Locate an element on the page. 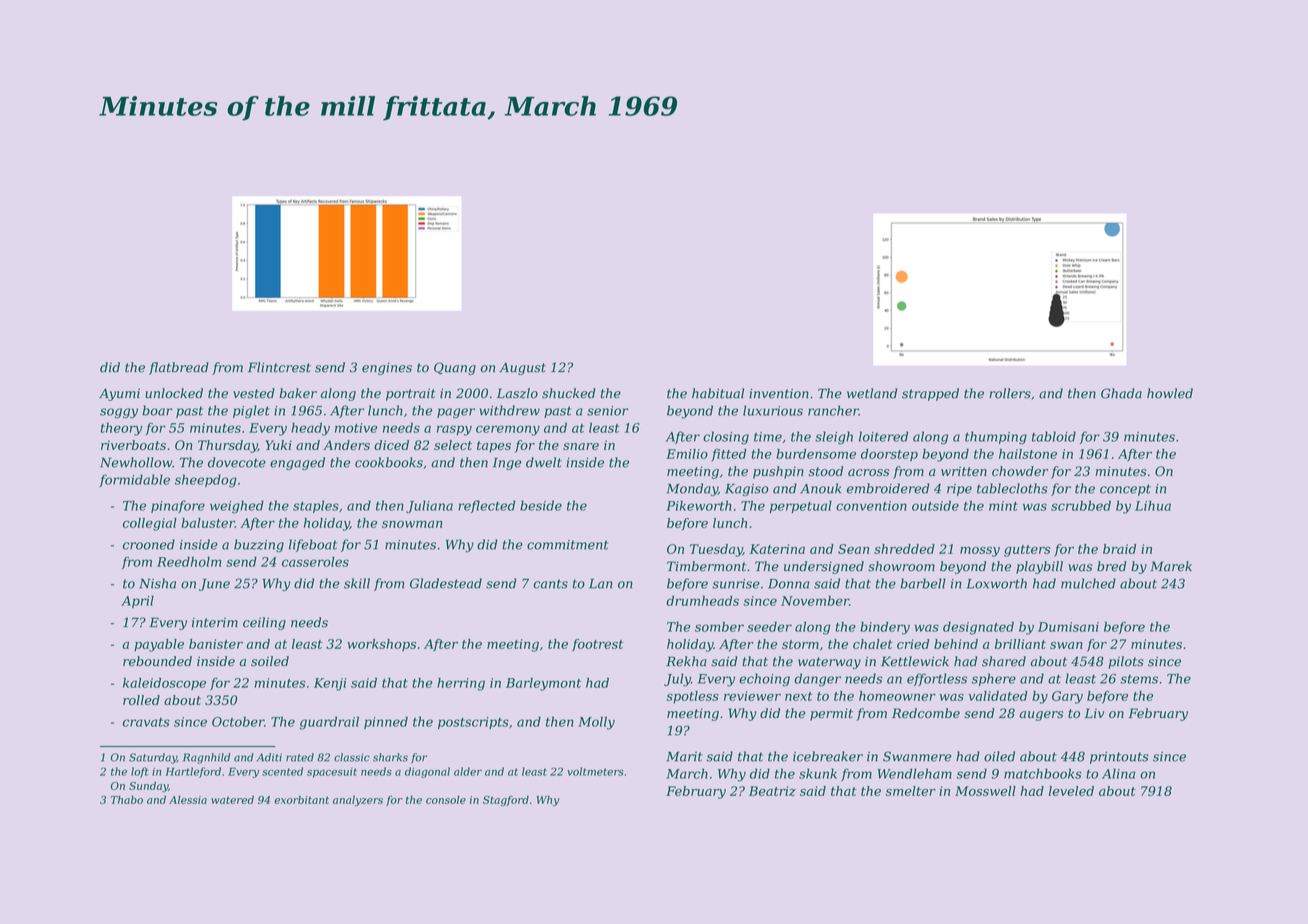 This page has width=1308, height=924. crooned is located at coordinates (149, 544).
